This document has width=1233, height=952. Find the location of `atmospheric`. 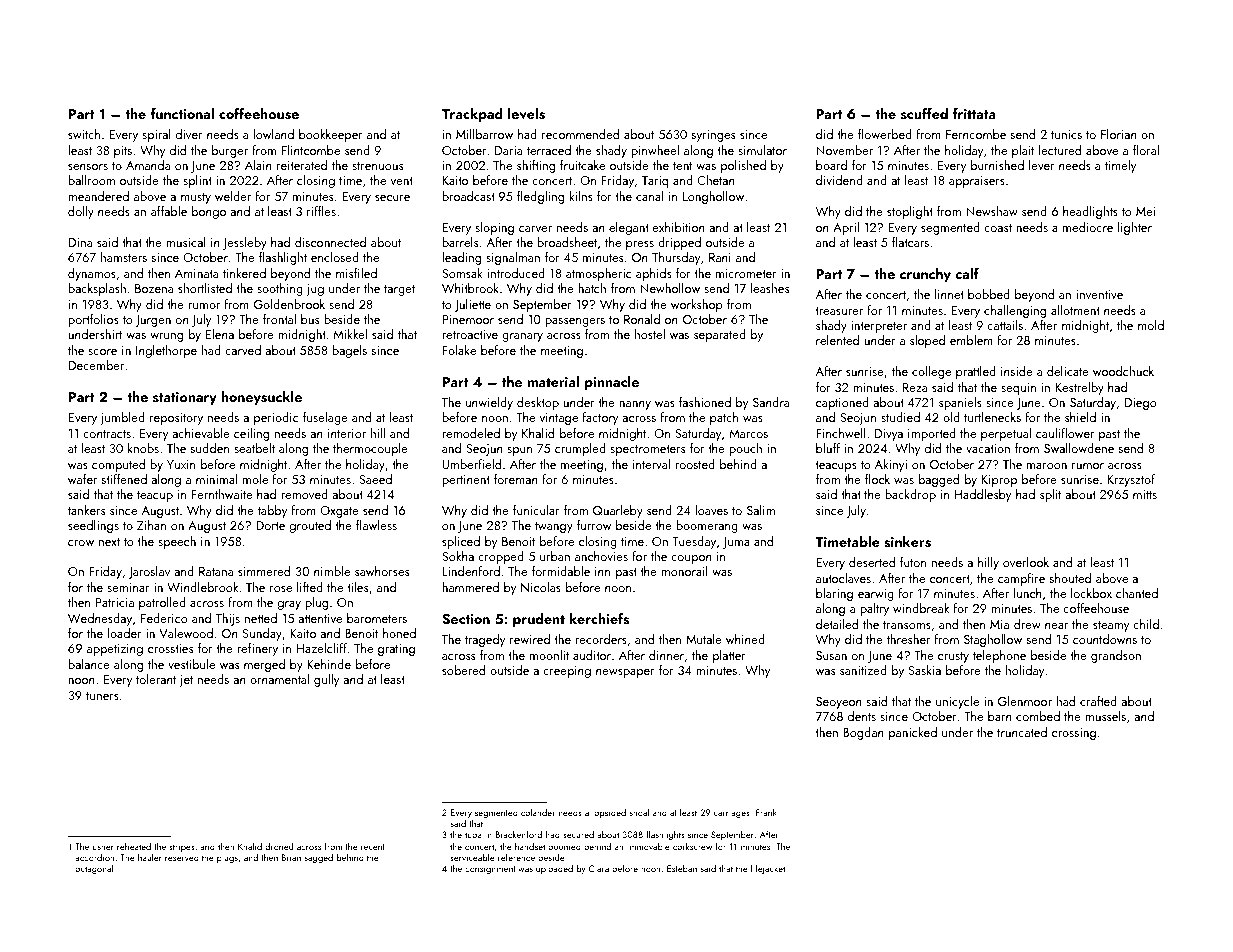

atmospheric is located at coordinates (598, 274).
